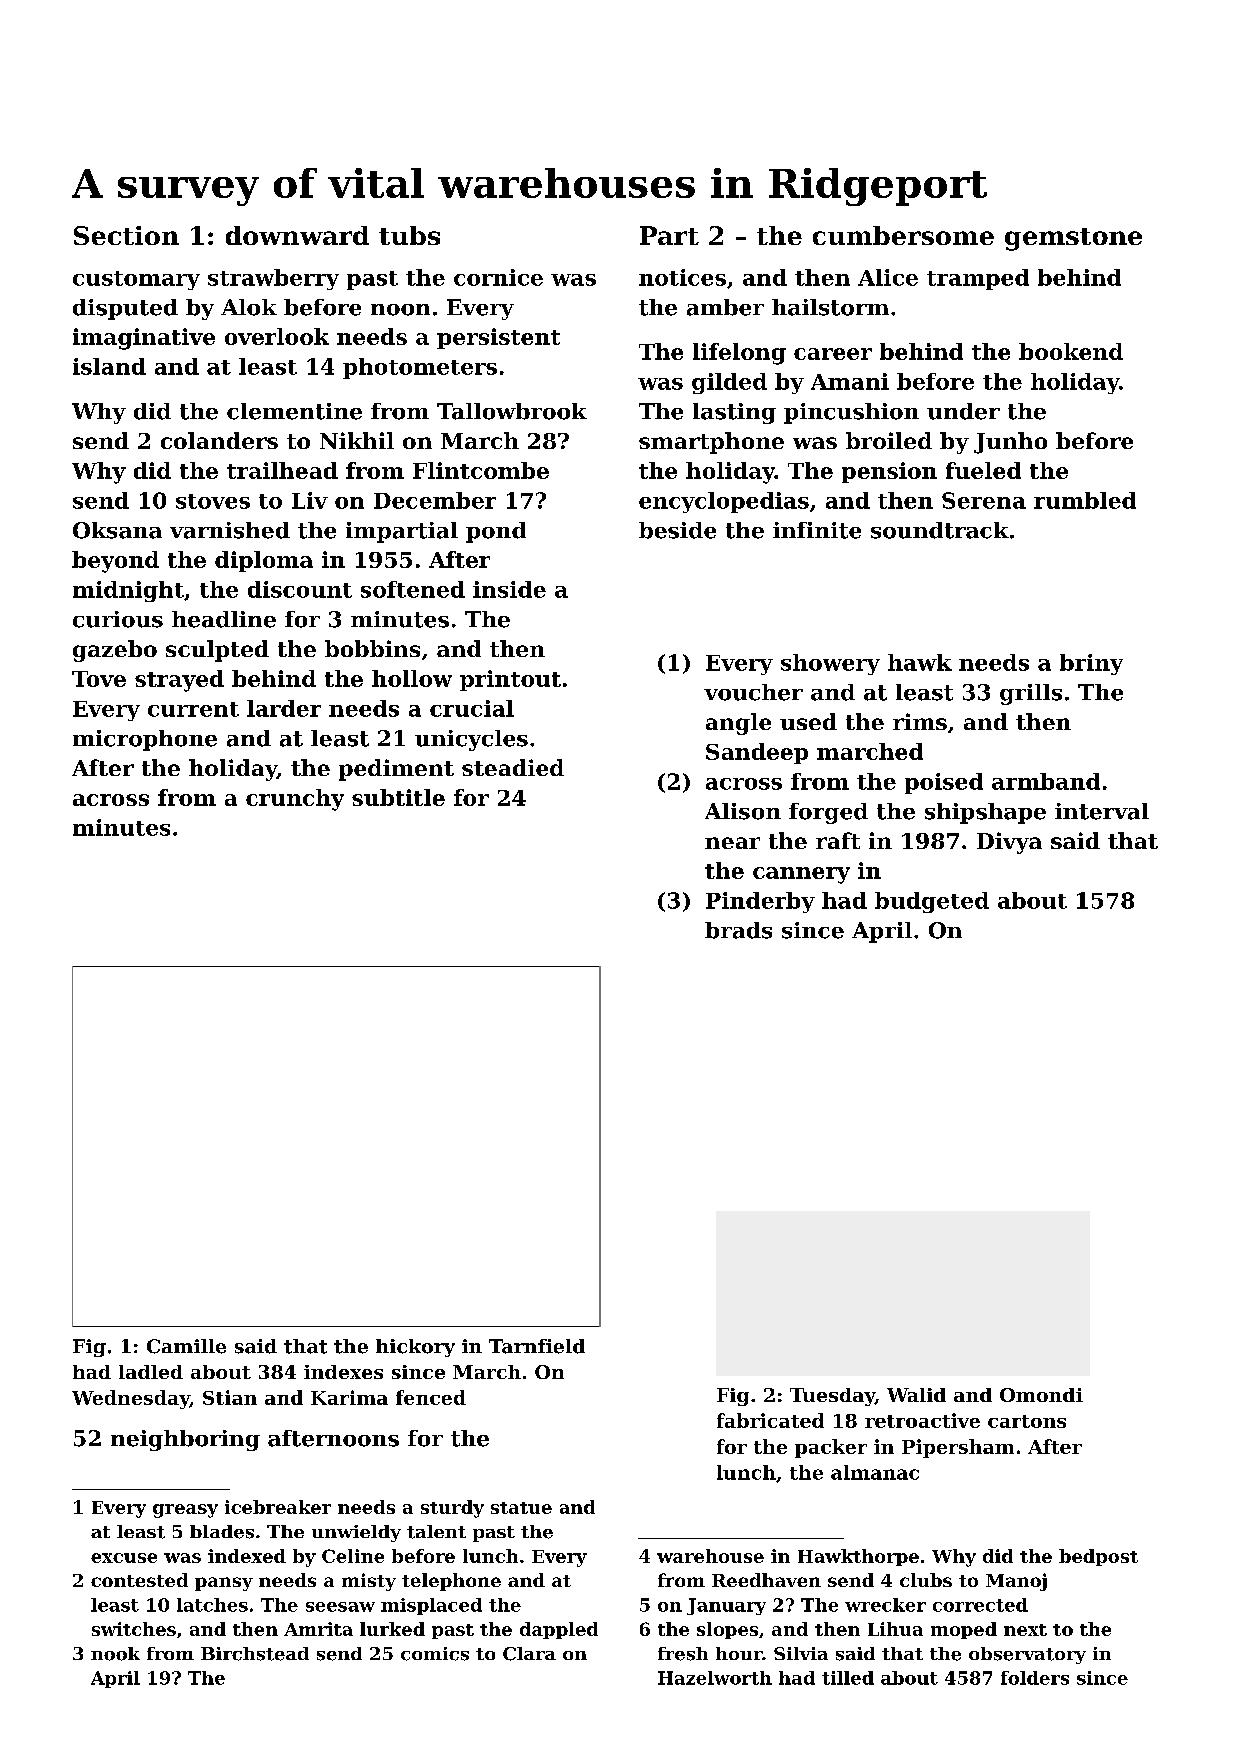  What do you see at coordinates (903, 235) in the page?
I see `cumbersome` at bounding box center [903, 235].
